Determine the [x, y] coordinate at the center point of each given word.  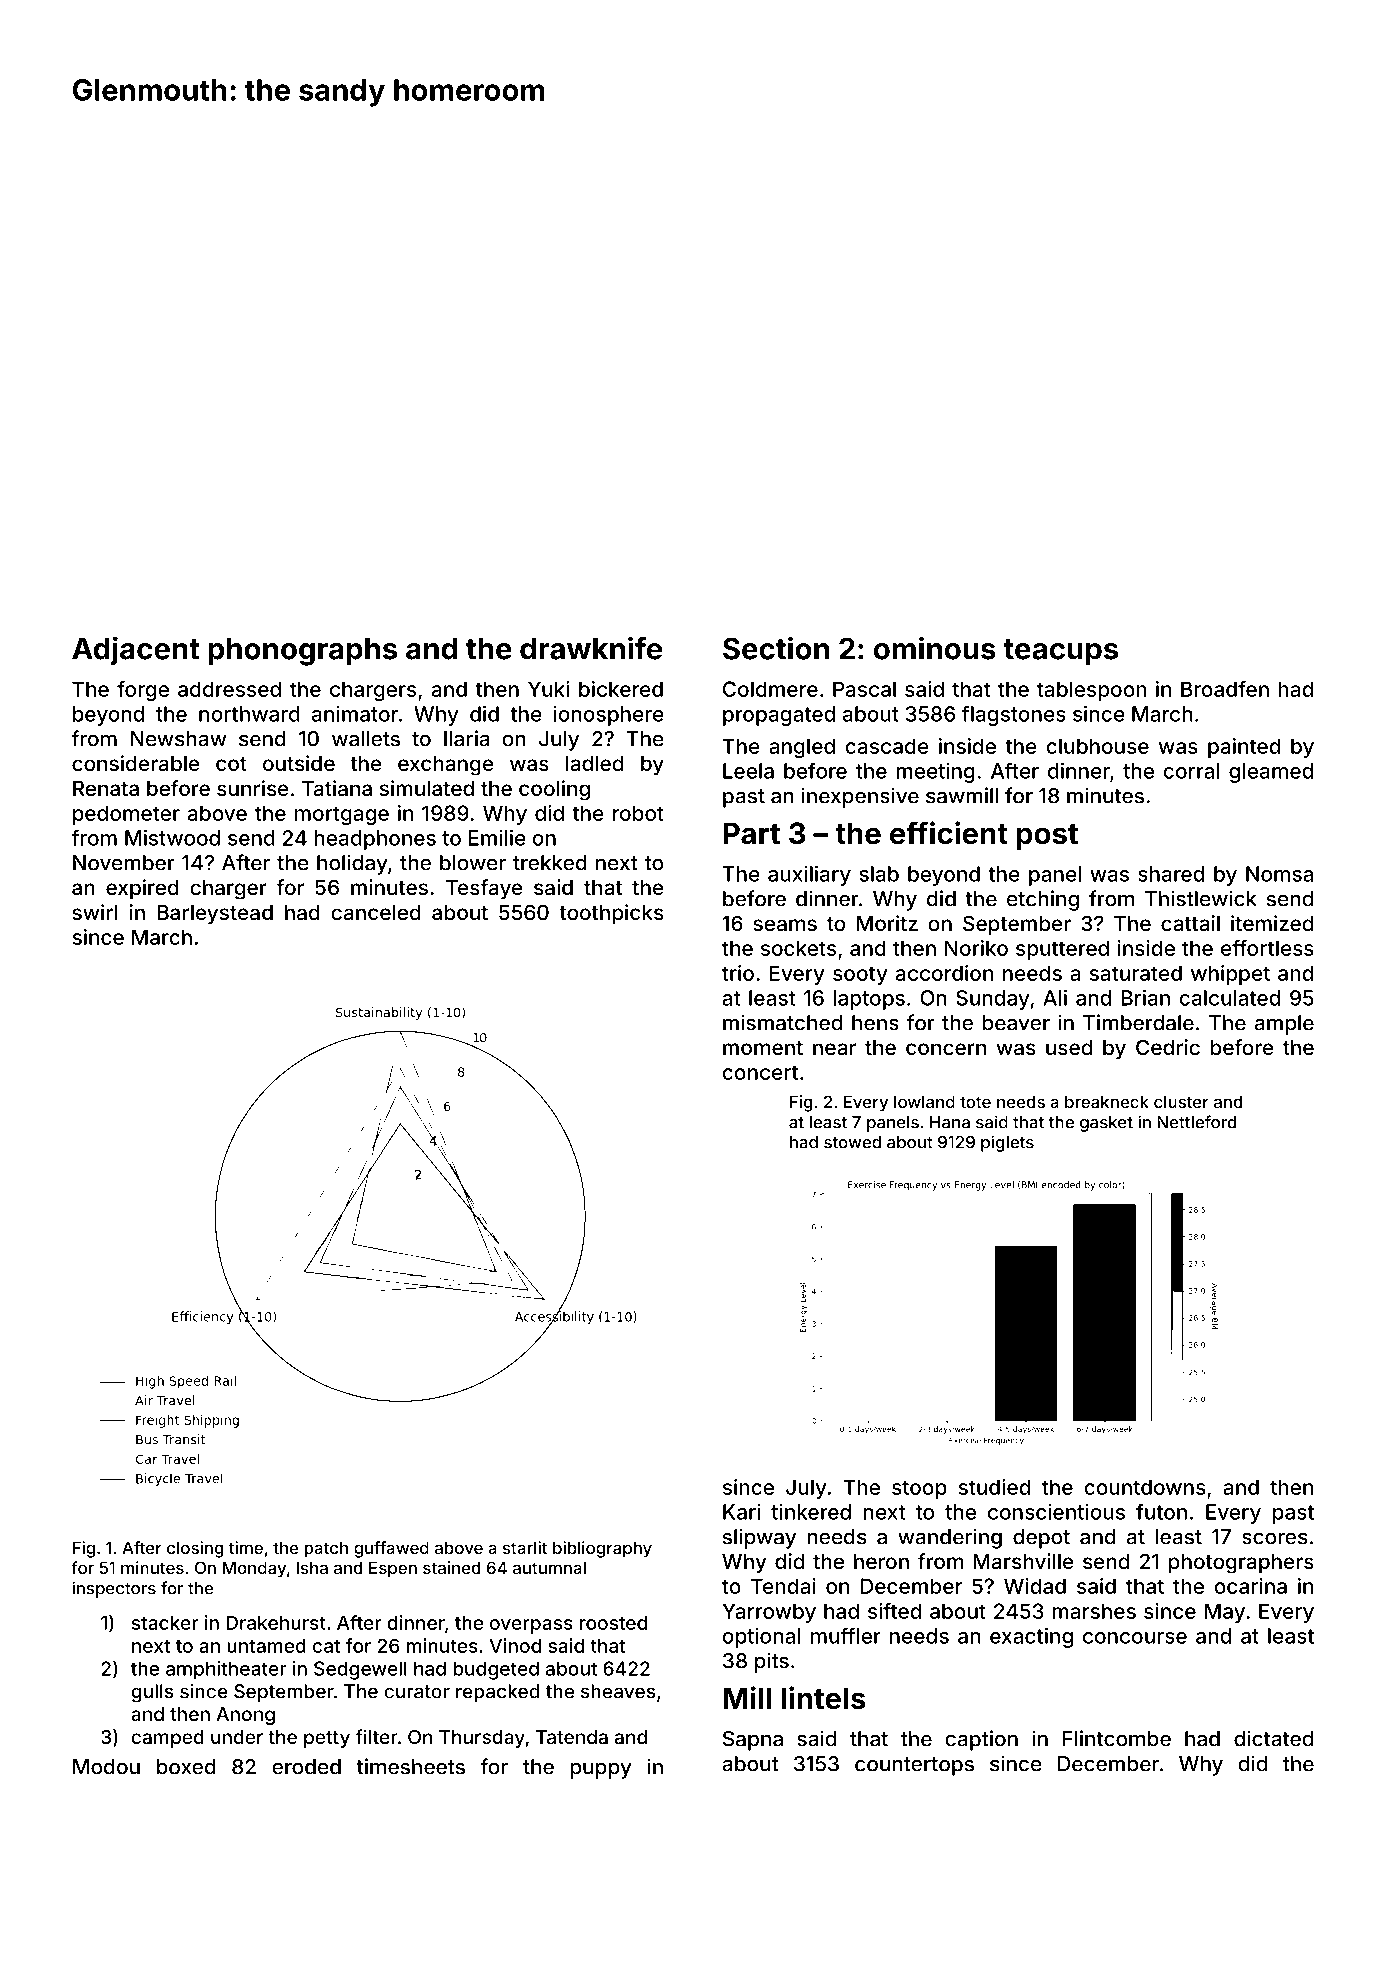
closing [195, 1549]
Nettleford [1196, 1122]
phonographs [302, 652]
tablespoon [1092, 691]
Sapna [753, 1741]
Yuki [548, 689]
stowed [852, 1142]
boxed [186, 1767]
